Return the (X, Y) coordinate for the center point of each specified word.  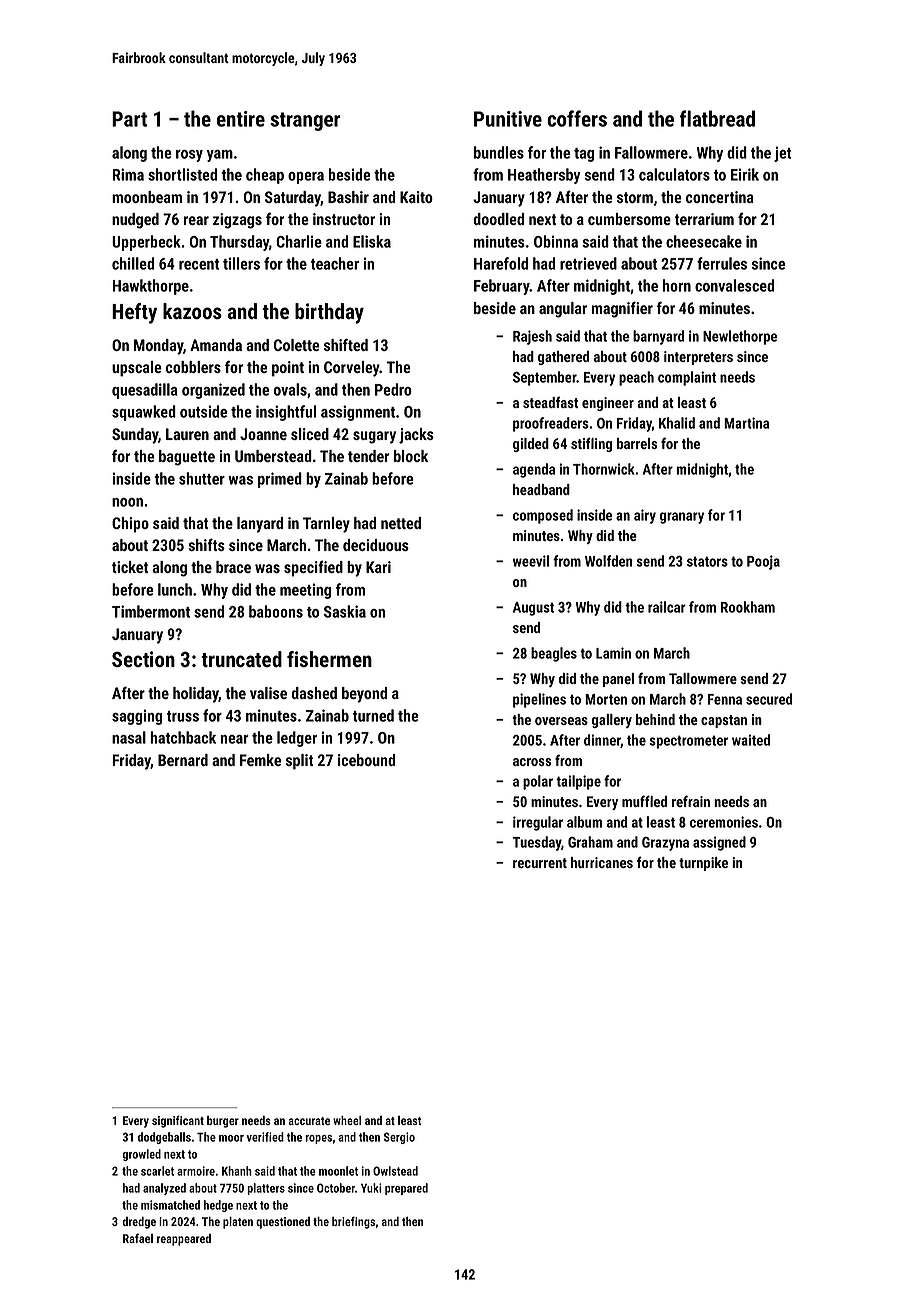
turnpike (703, 864)
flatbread (717, 118)
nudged (135, 221)
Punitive (508, 119)
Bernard (183, 760)
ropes (318, 1139)
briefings (353, 1222)
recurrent (540, 863)
